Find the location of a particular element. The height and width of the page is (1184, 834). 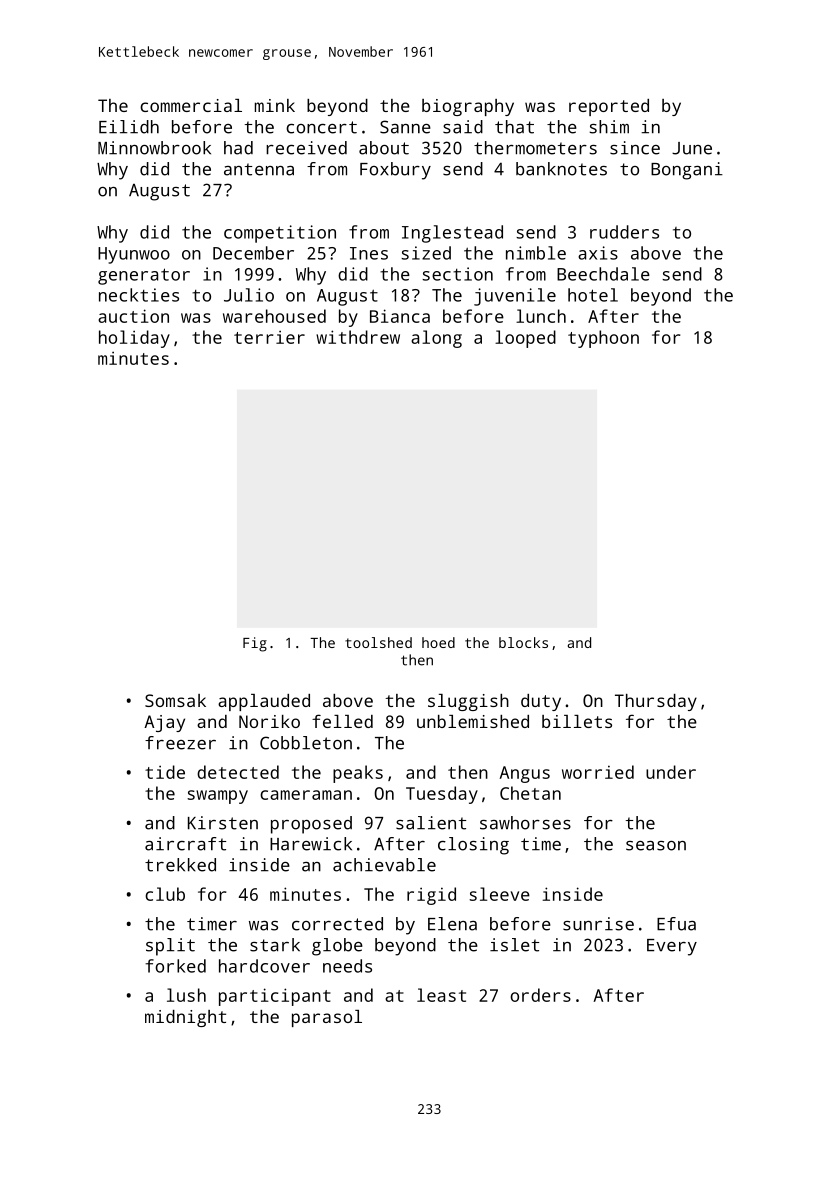

looped is located at coordinates (525, 339).
